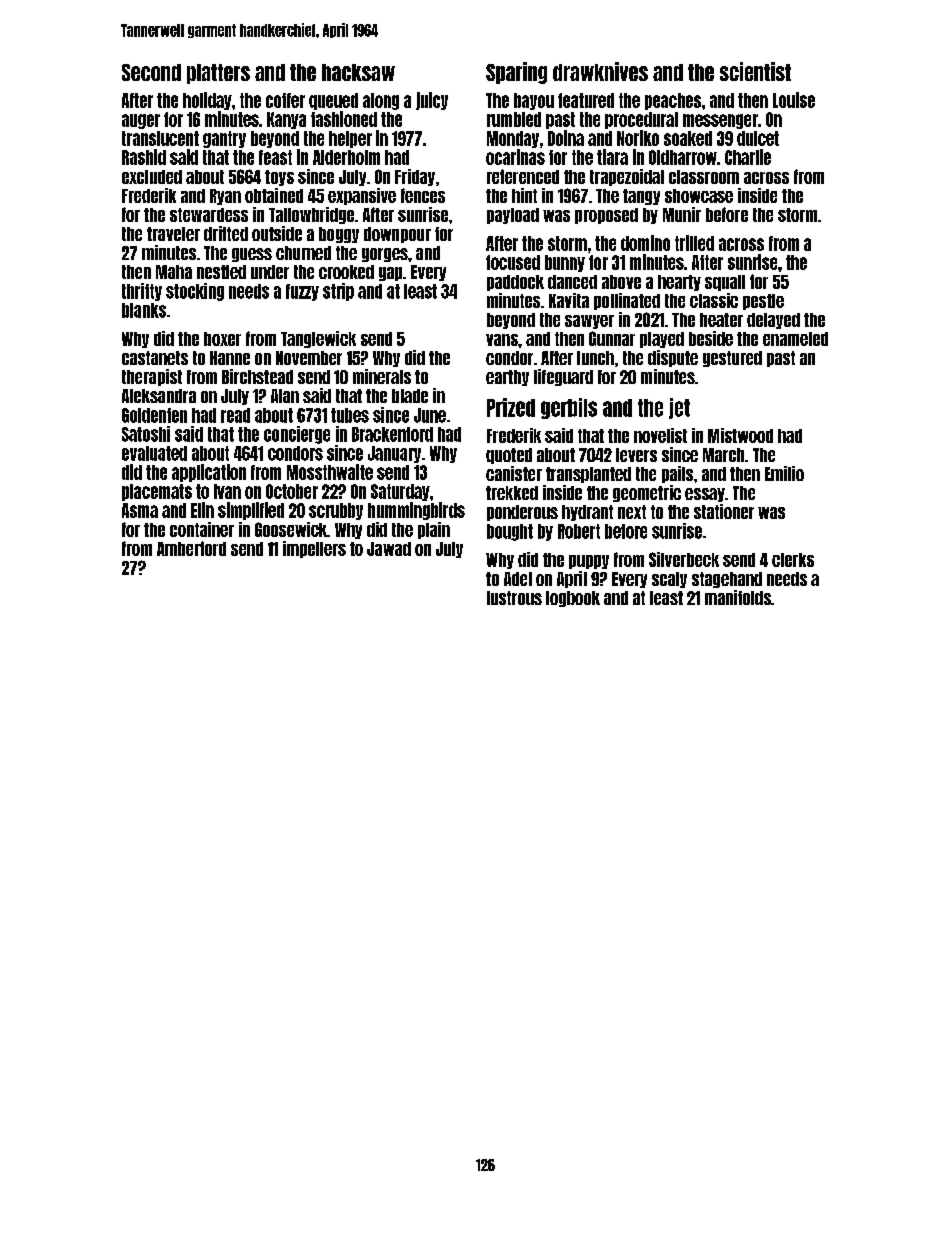 Image resolution: width=952 pixels, height=1233 pixels. What do you see at coordinates (338, 292) in the screenshot?
I see `strip` at bounding box center [338, 292].
